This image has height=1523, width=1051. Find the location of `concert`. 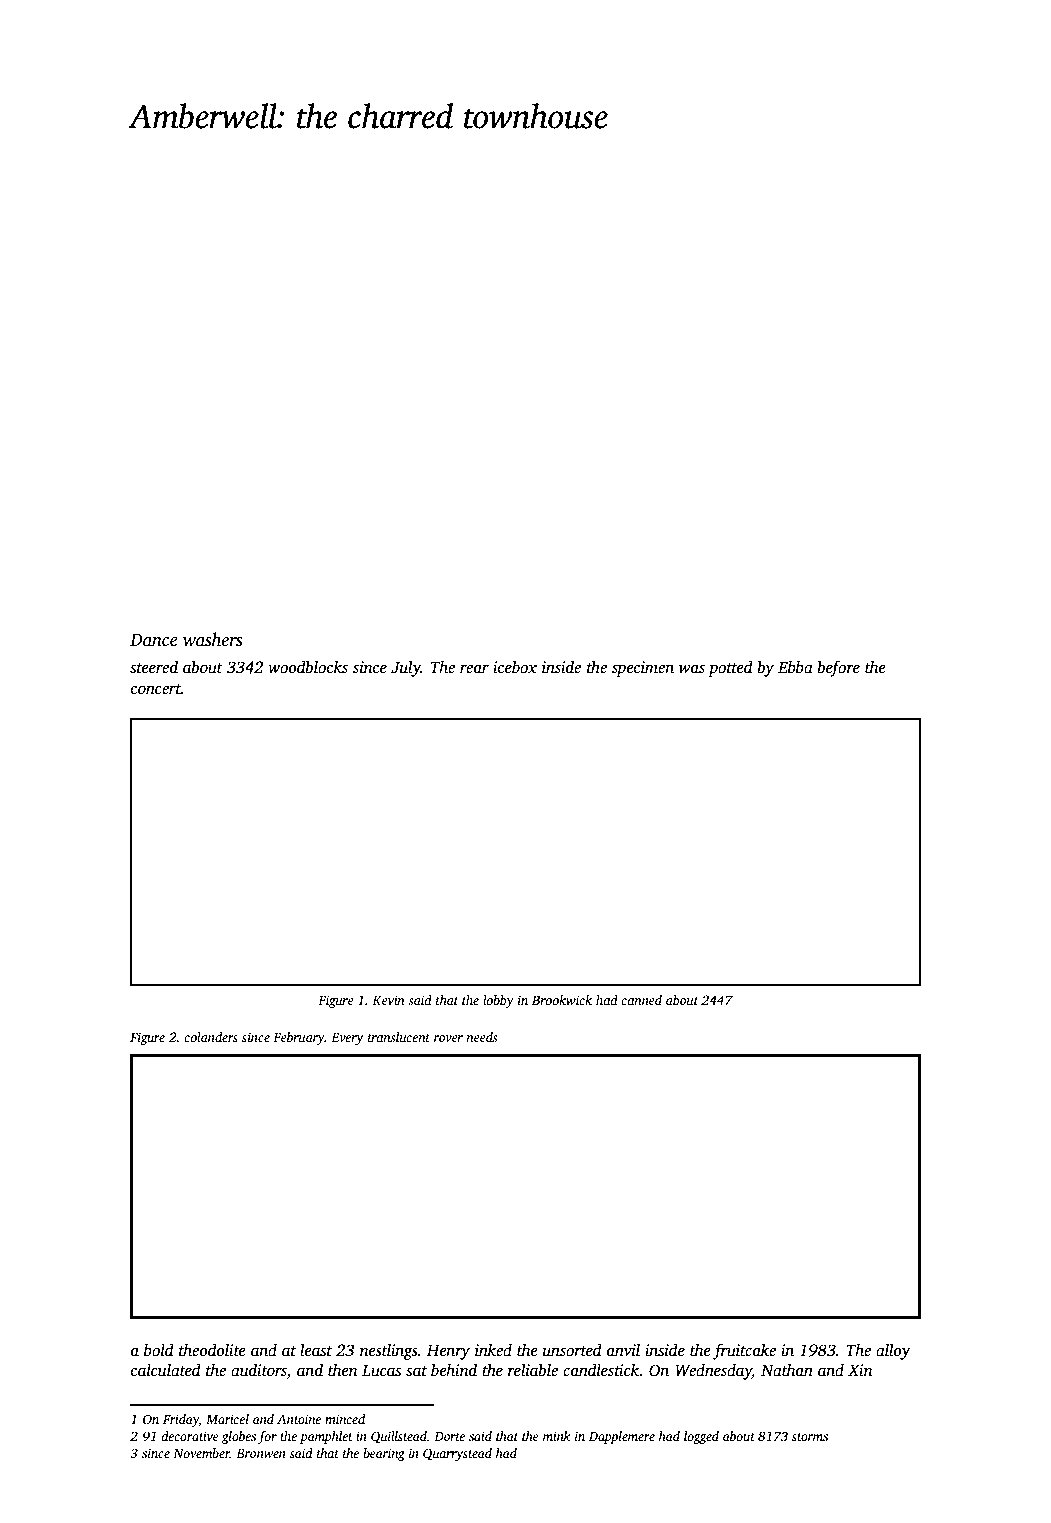

concert is located at coordinates (156, 689).
